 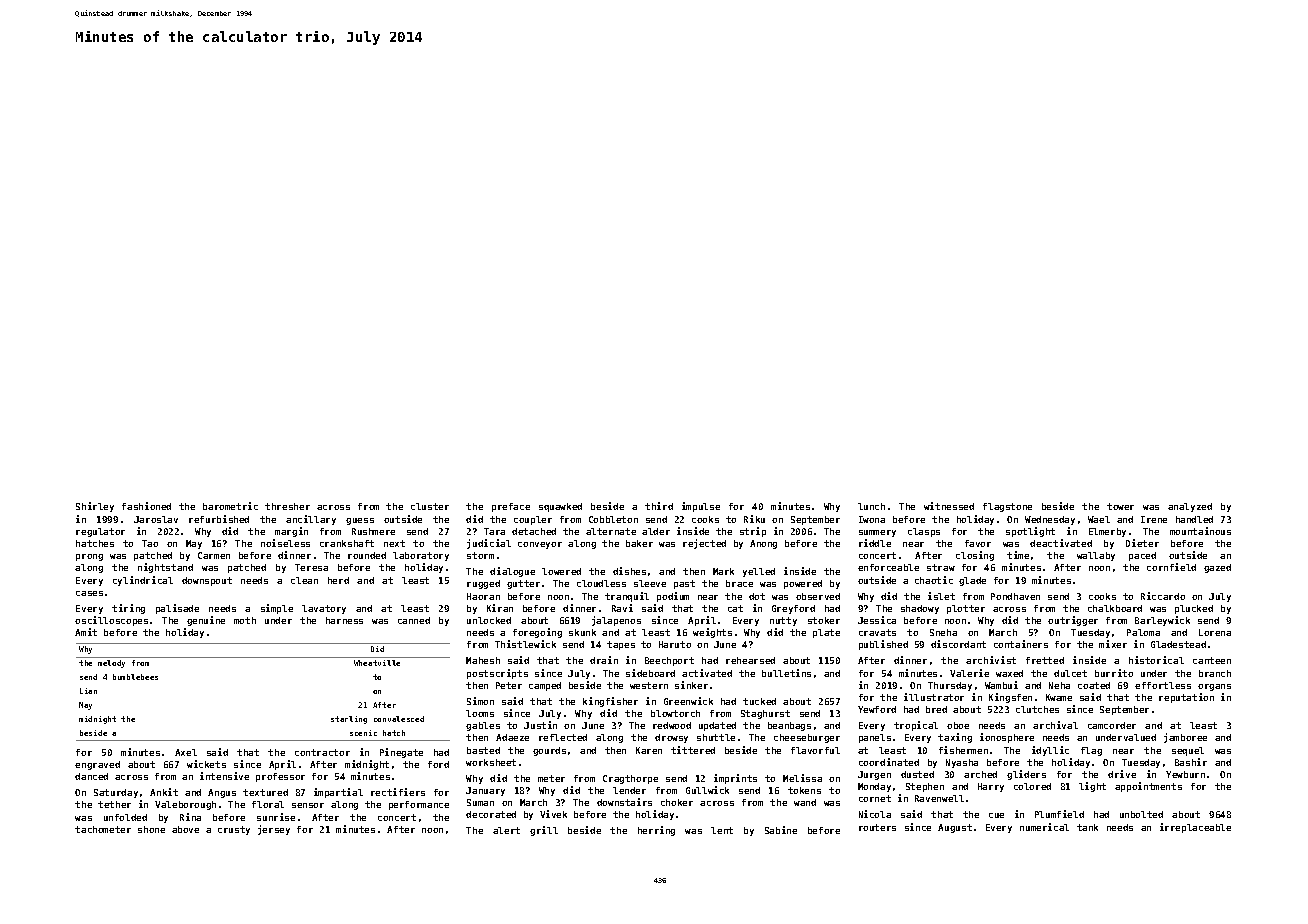 I want to click on Cobbleton, so click(x=613, y=519).
